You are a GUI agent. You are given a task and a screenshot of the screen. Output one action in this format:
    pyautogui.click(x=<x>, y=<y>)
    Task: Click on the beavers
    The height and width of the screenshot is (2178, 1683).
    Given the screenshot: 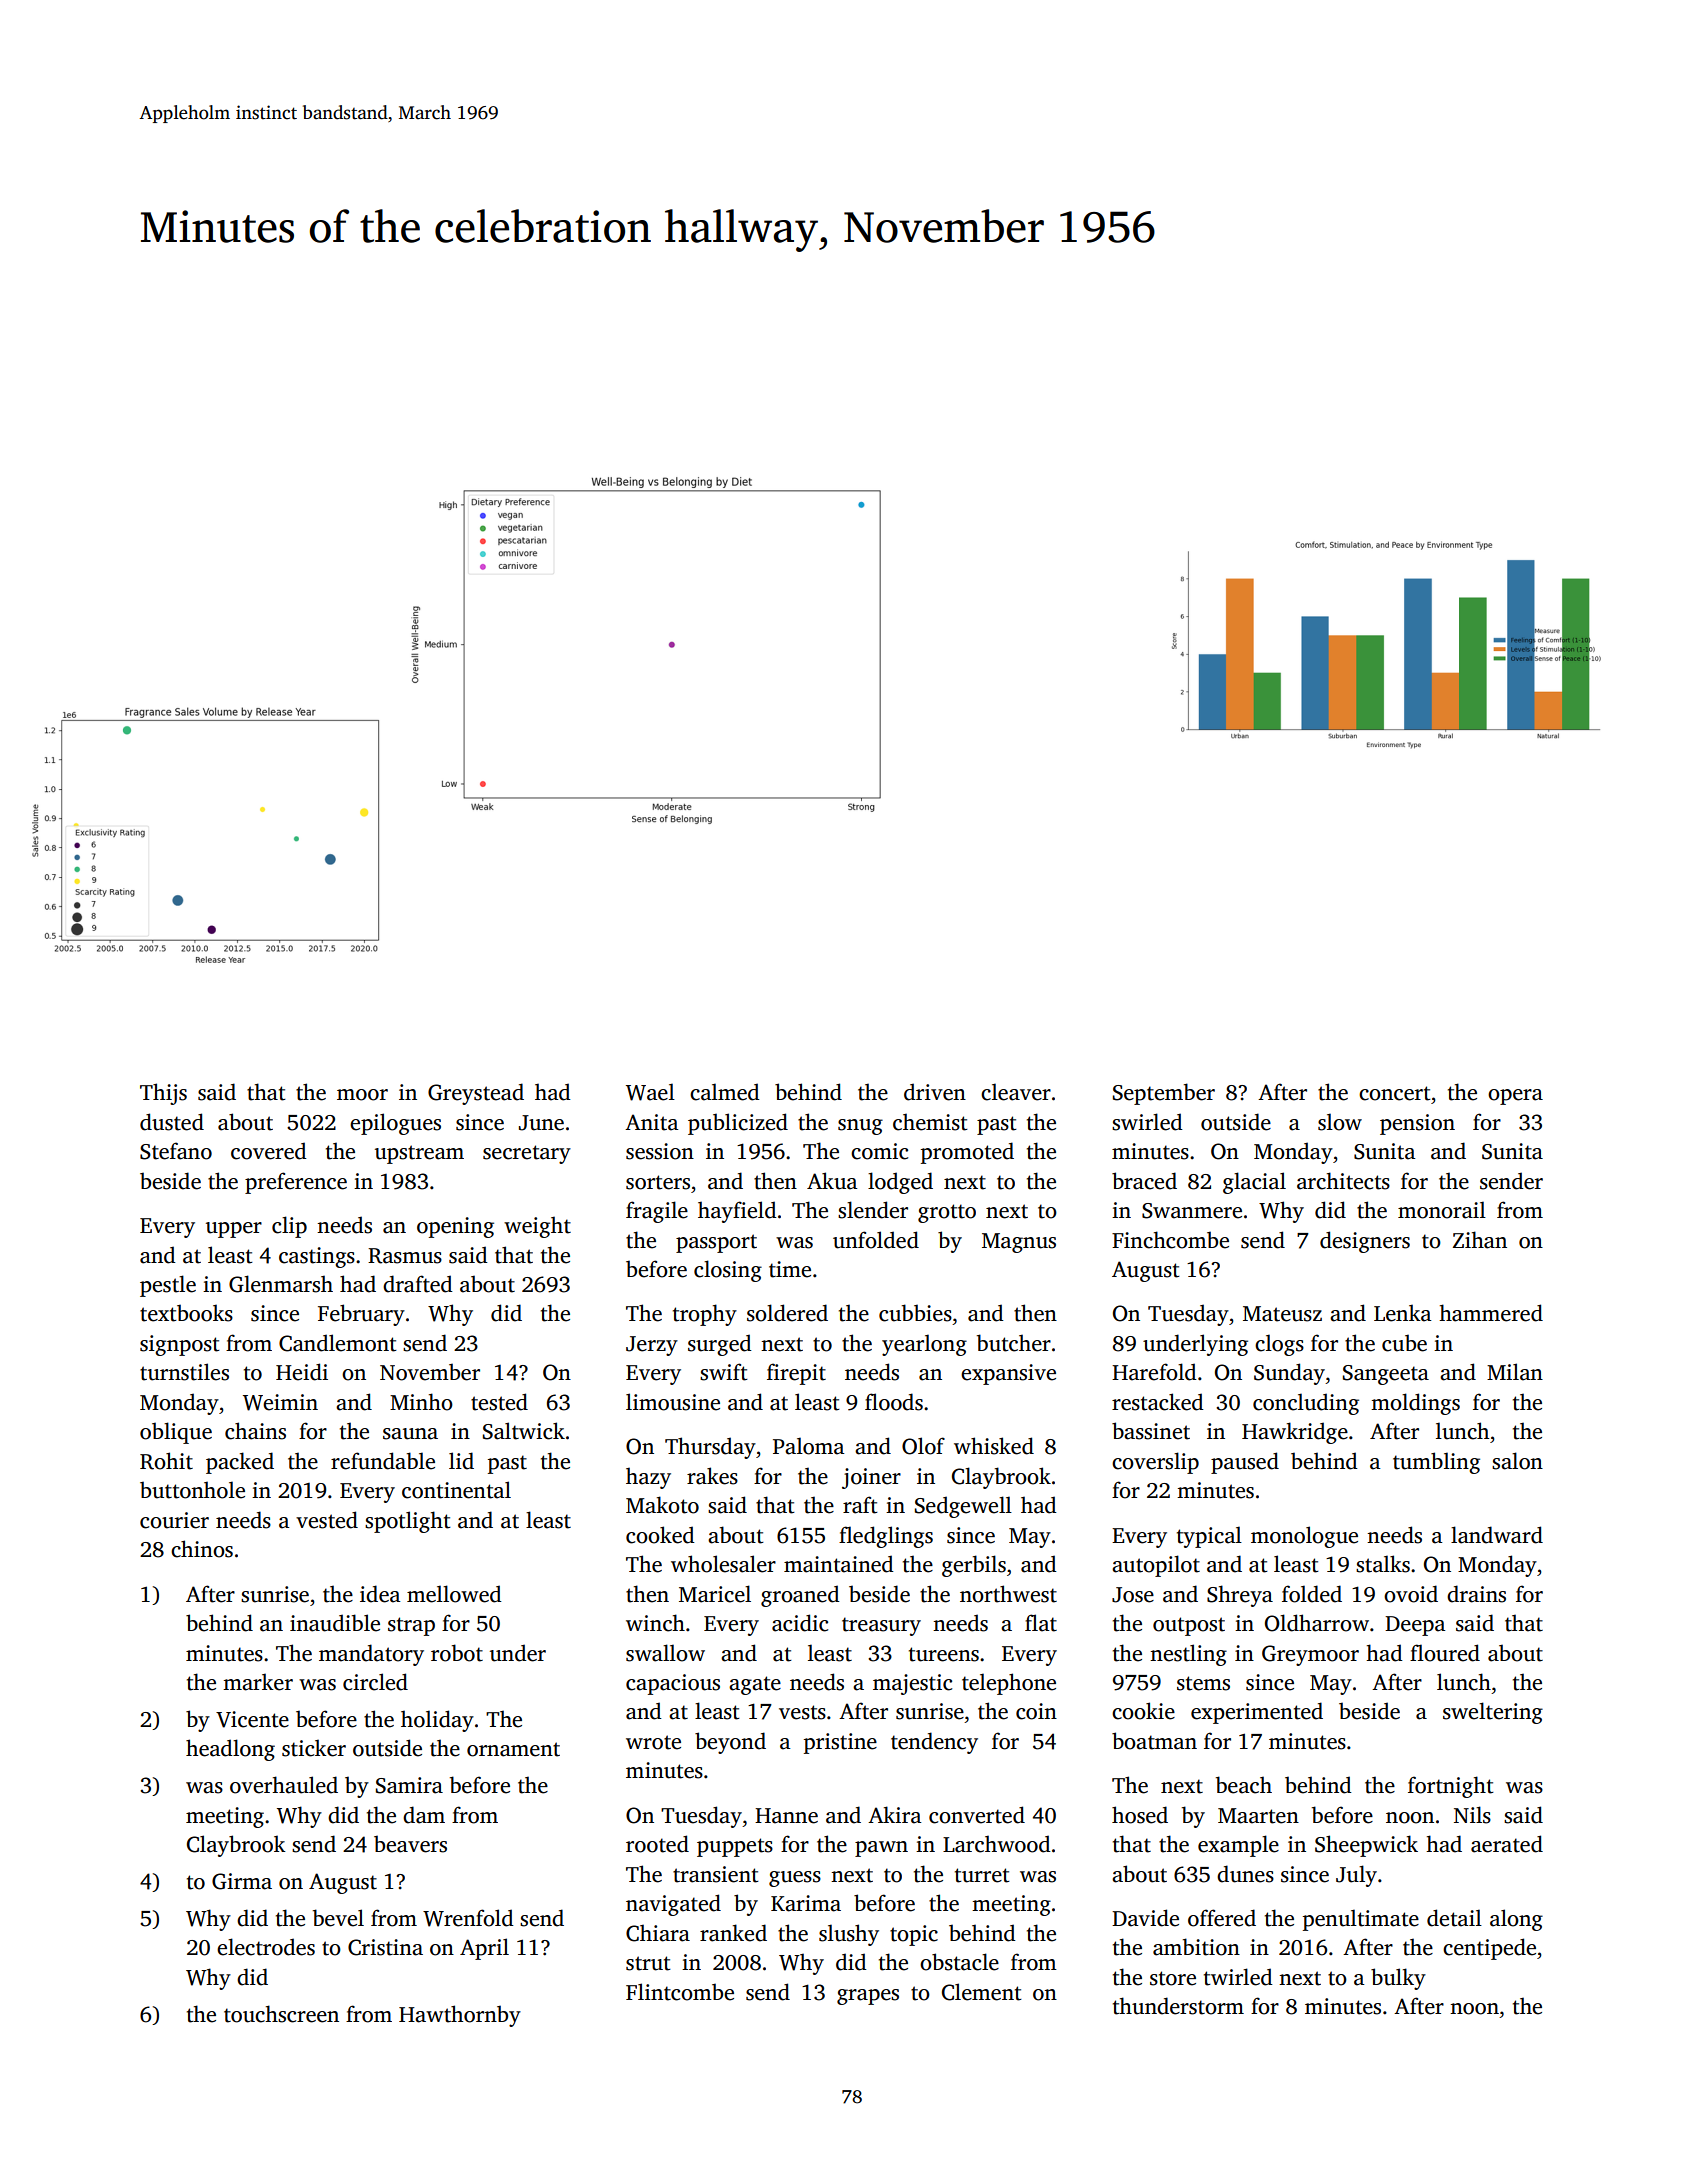 What is the action you would take?
    pyautogui.click(x=410, y=1844)
